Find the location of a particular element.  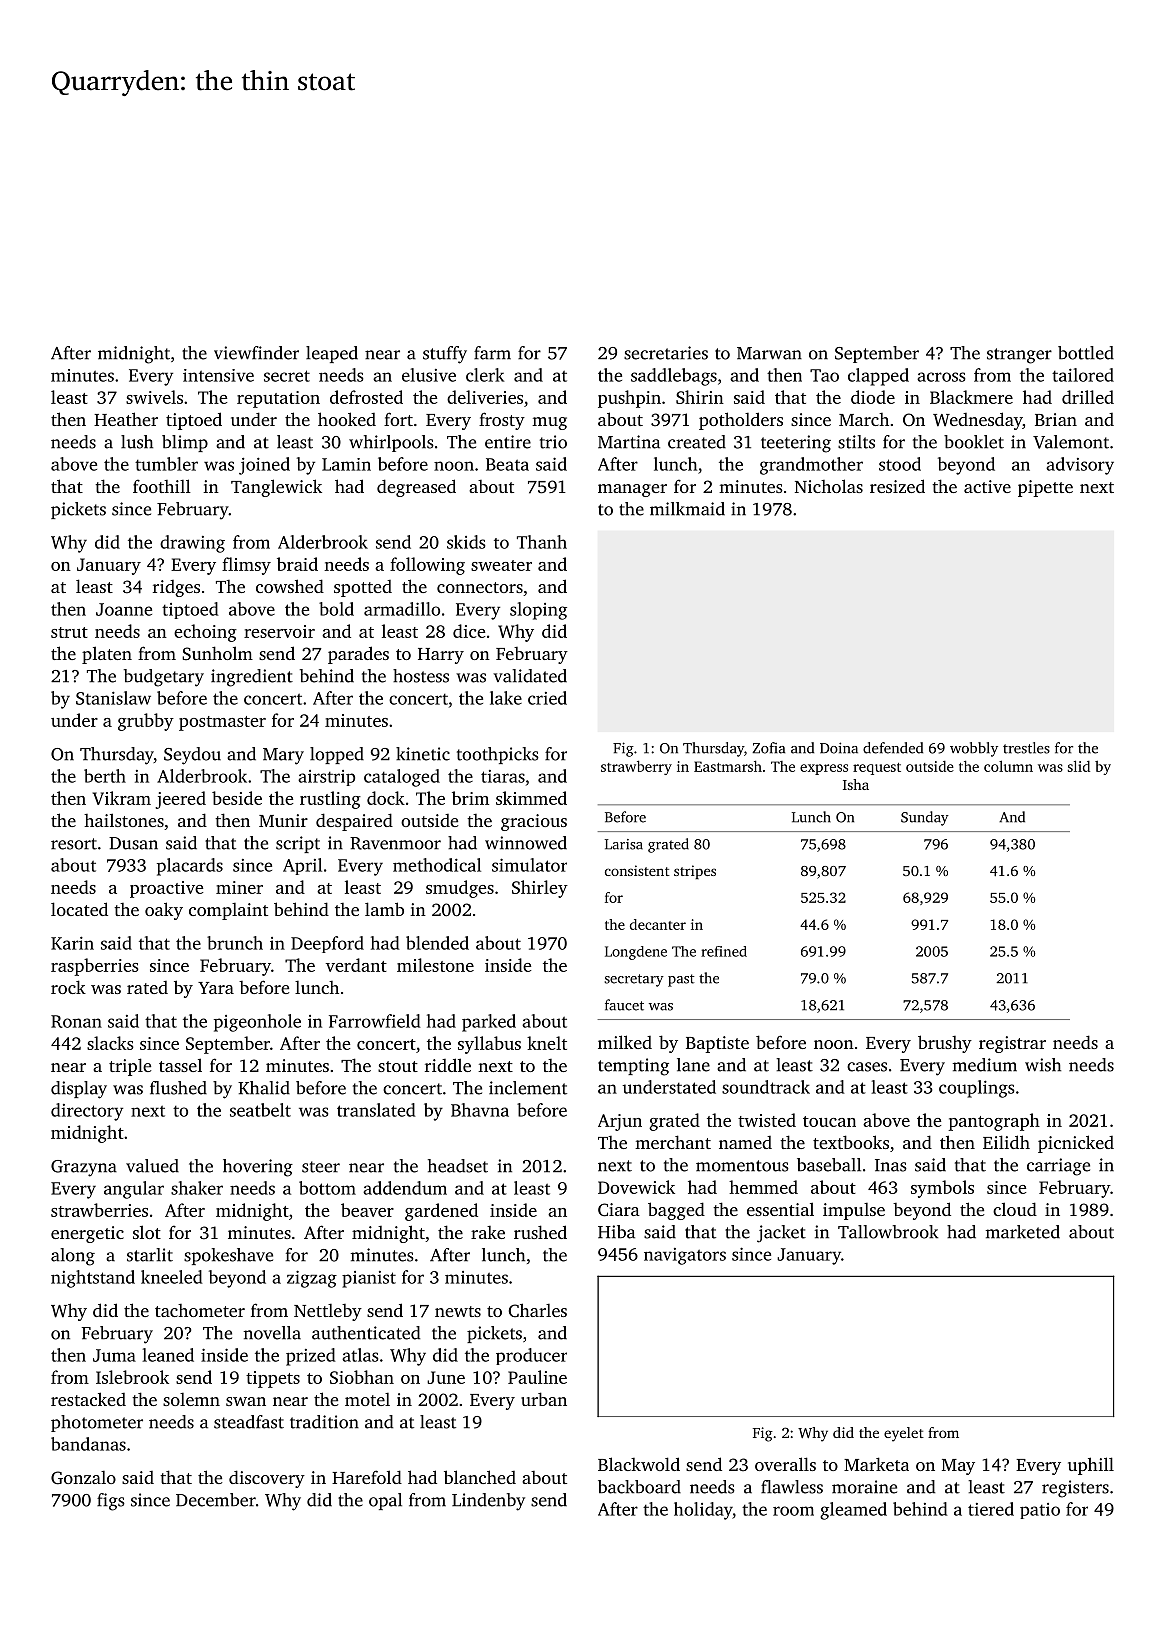

bottled is located at coordinates (1086, 353).
